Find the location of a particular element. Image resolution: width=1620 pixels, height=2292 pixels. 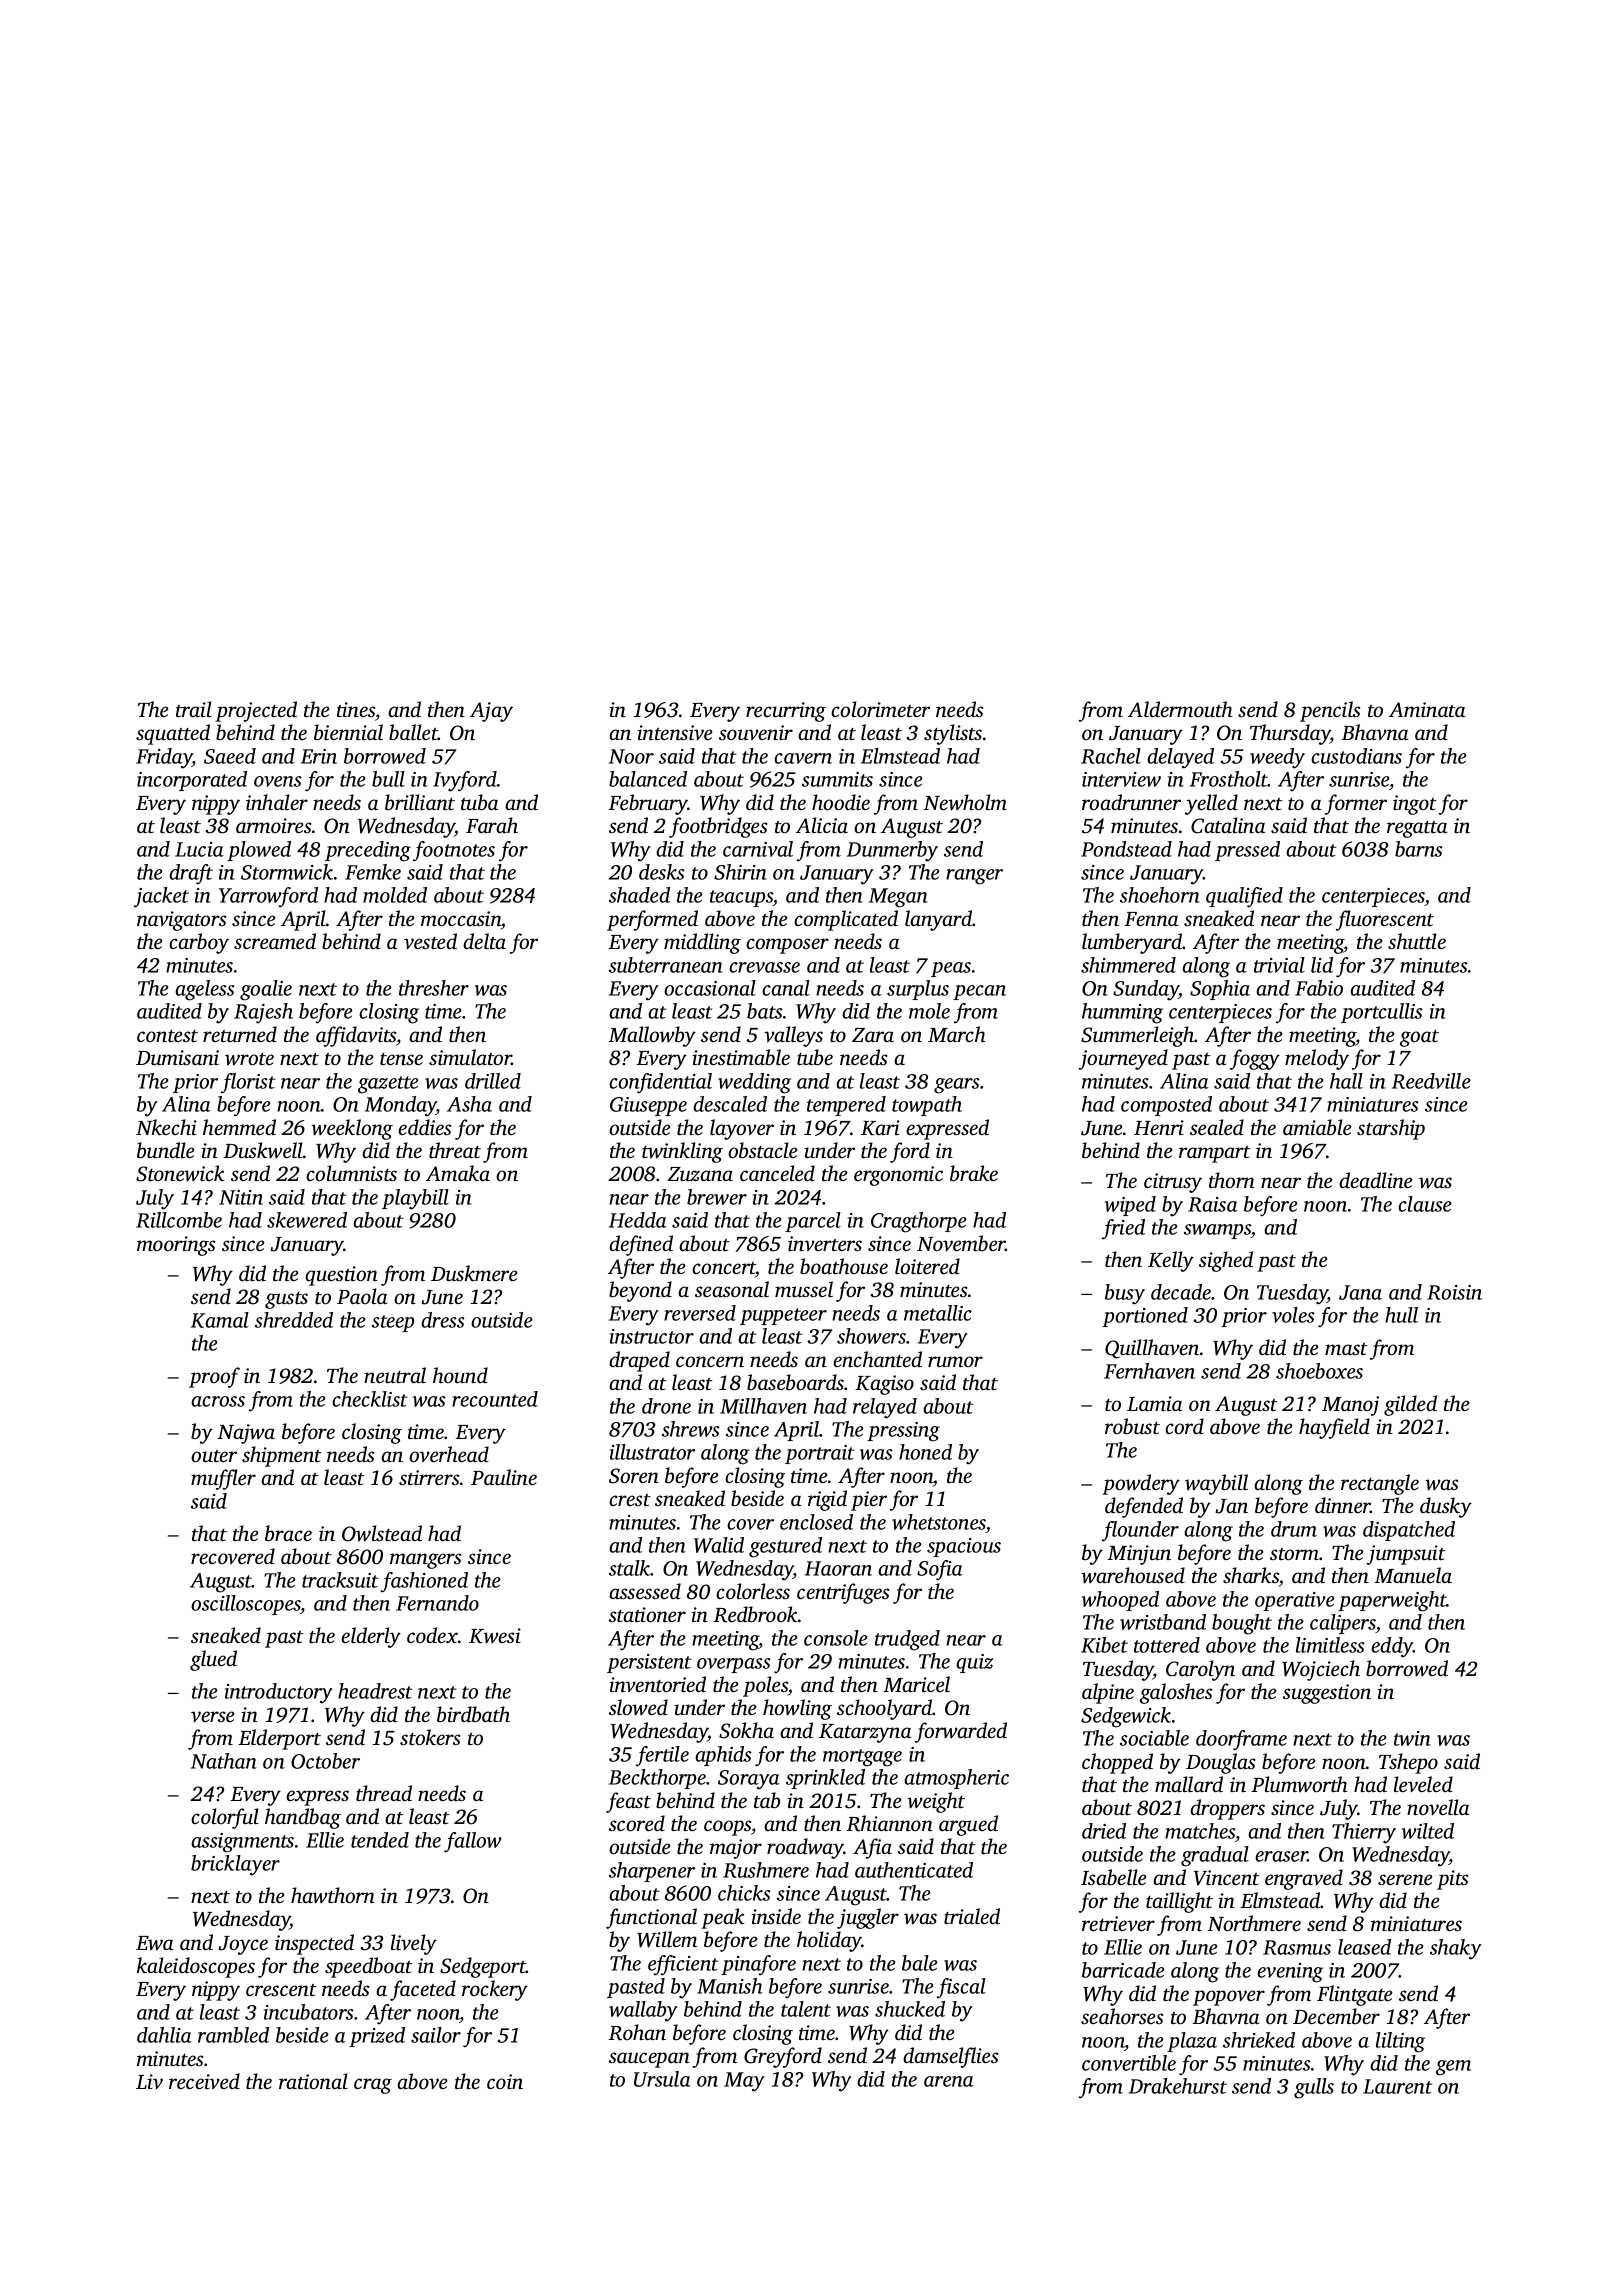

clause is located at coordinates (1425, 1204).
